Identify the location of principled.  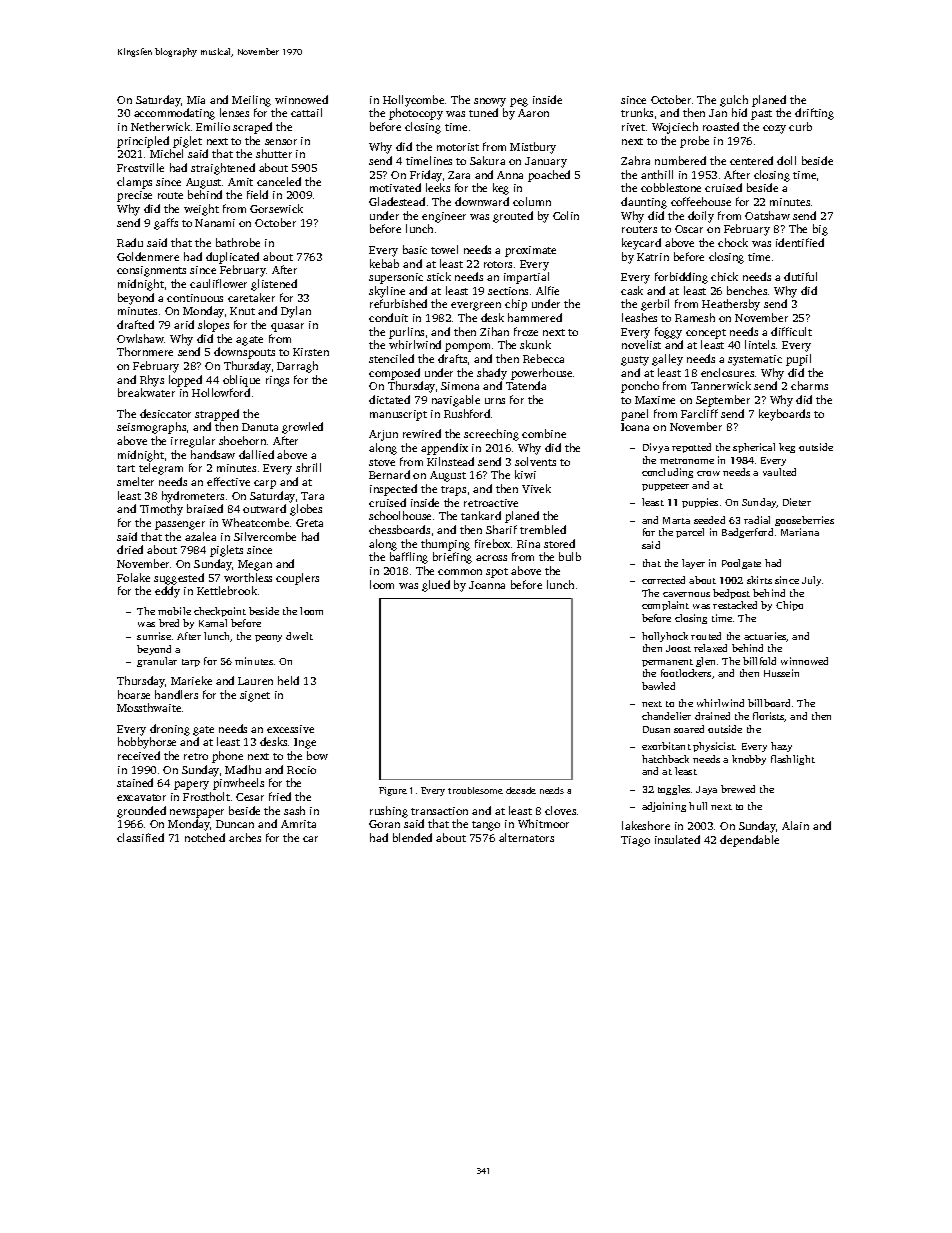
(143, 142).
